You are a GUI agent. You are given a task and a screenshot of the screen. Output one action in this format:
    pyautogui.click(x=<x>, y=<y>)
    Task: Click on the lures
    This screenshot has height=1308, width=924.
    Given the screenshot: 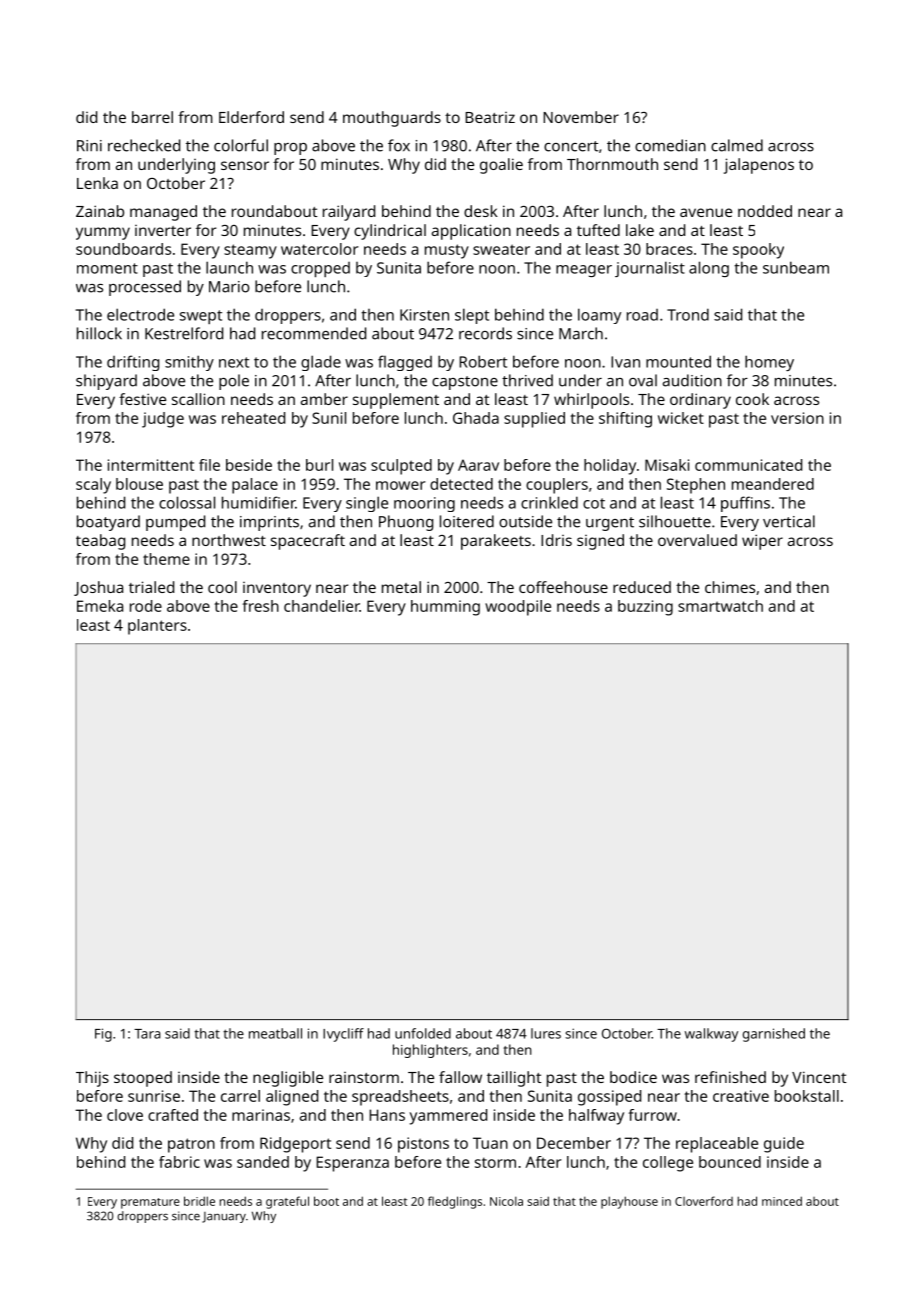 What is the action you would take?
    pyautogui.click(x=546, y=1033)
